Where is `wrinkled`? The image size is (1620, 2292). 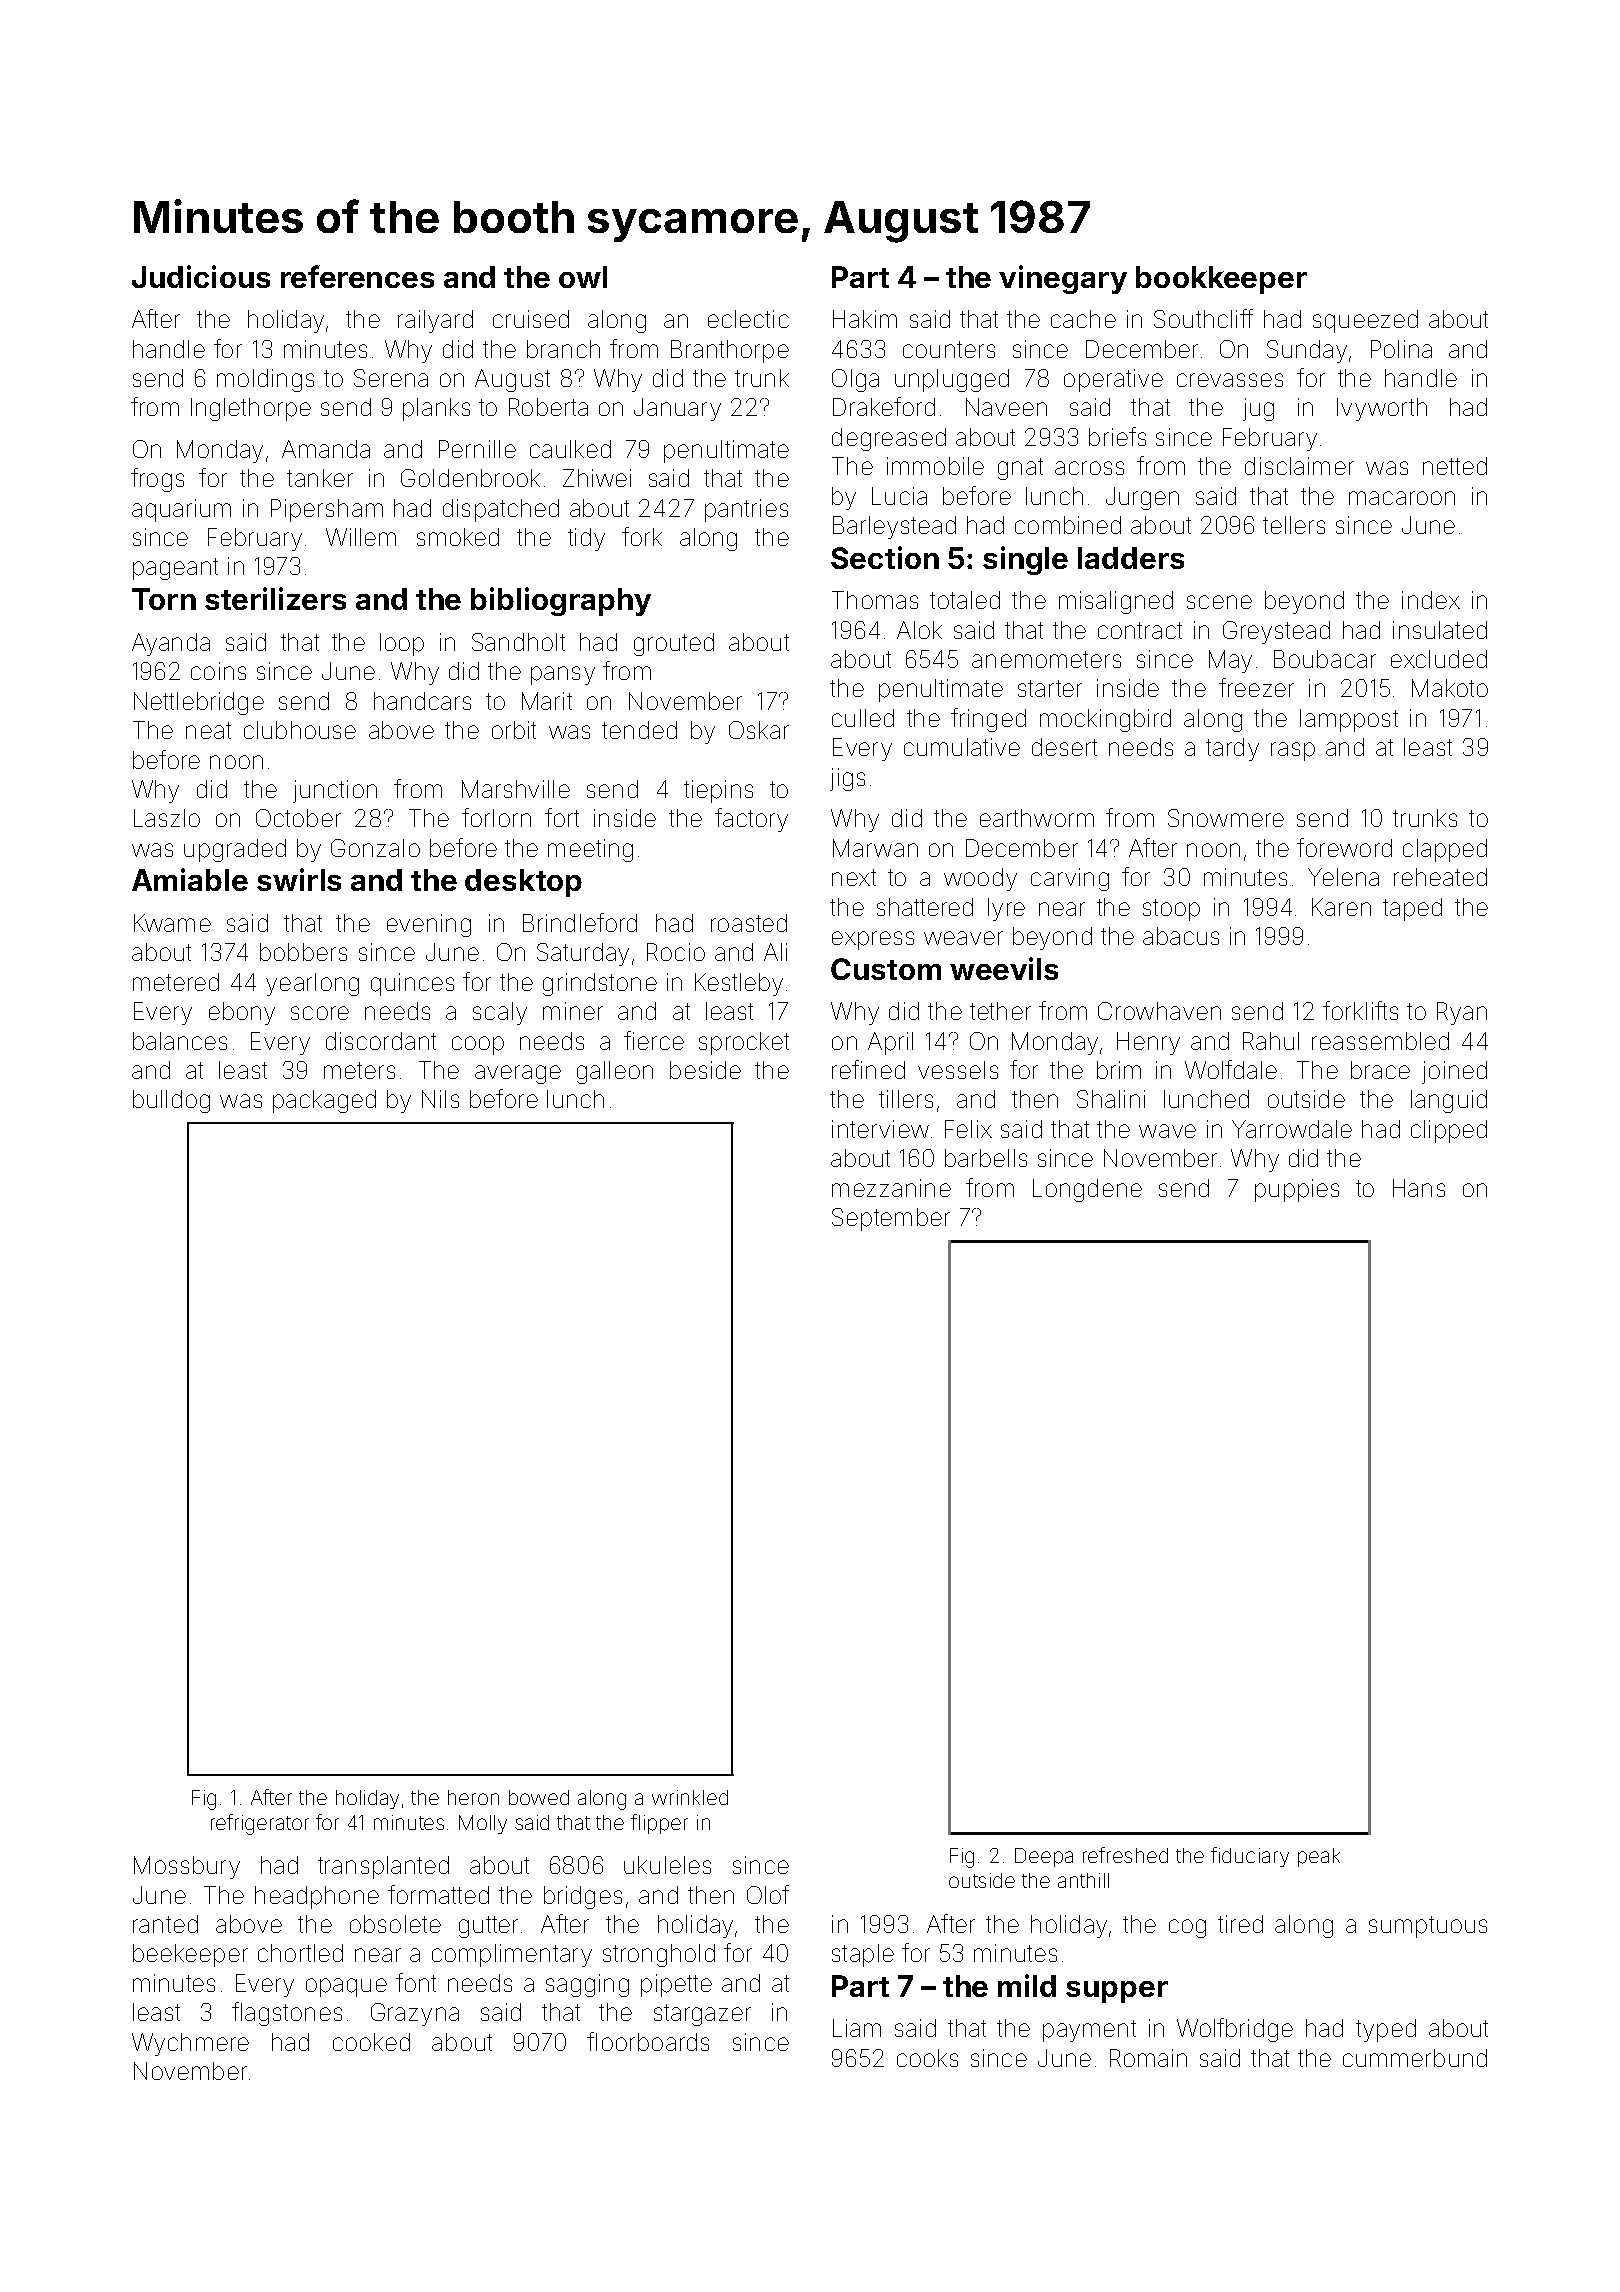
wrinkled is located at coordinates (690, 1797).
